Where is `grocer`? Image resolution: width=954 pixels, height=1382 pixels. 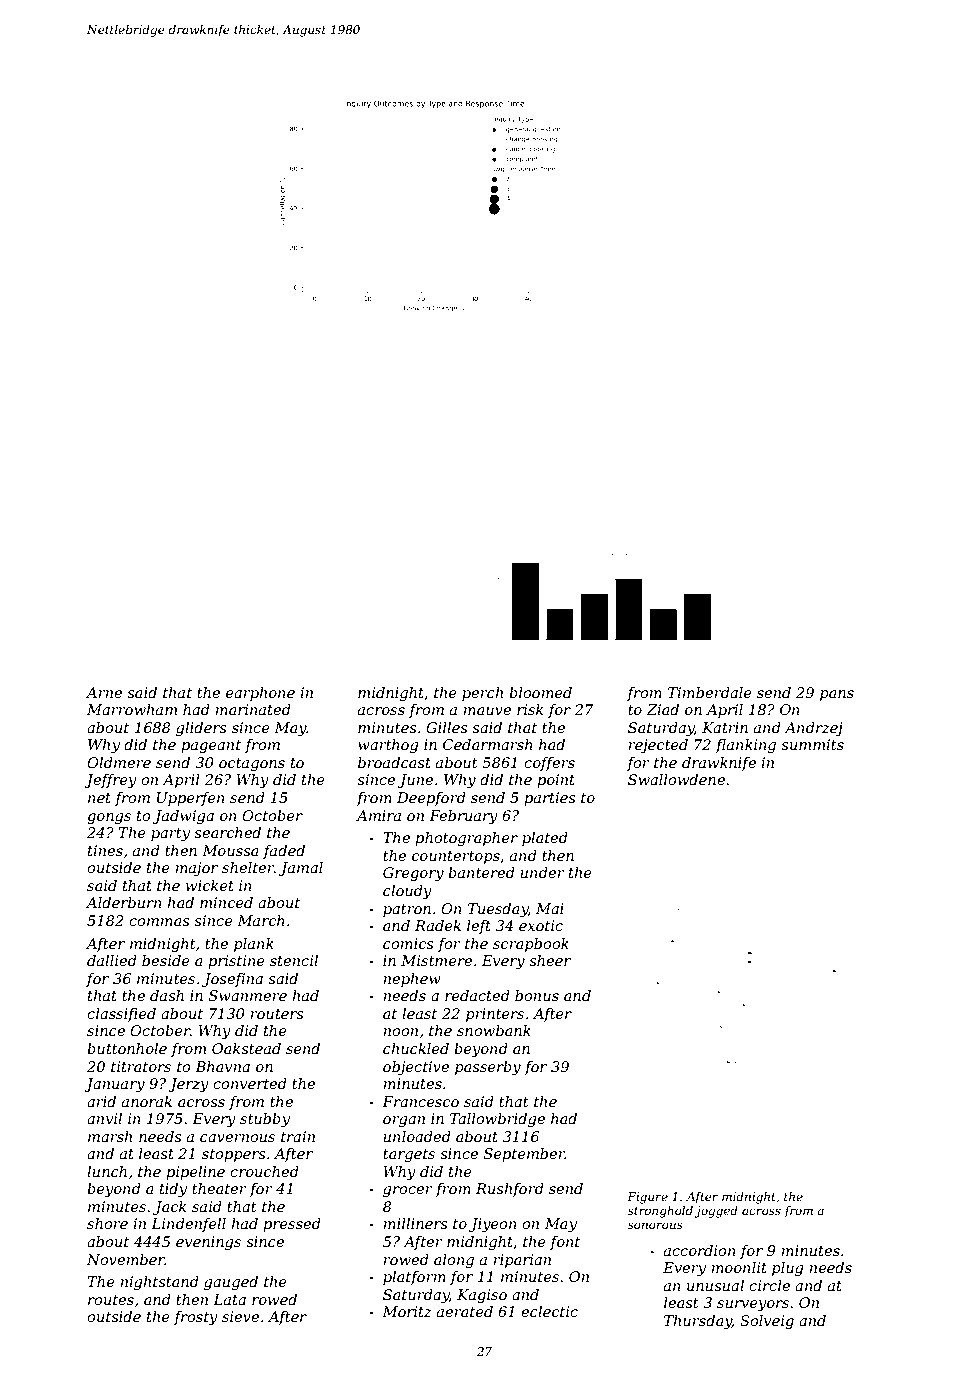 grocer is located at coordinates (408, 1192).
